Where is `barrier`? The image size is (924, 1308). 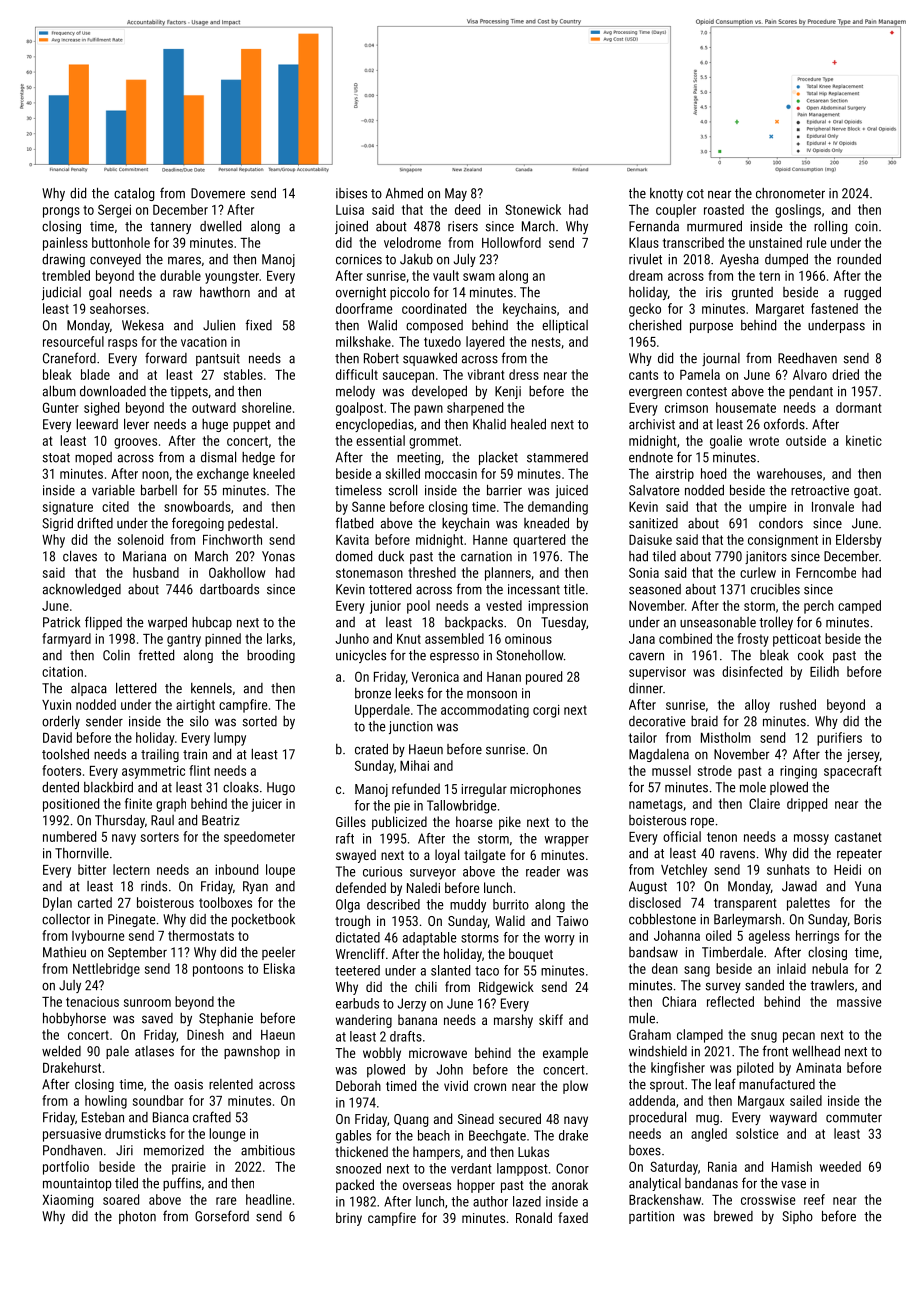
barrier is located at coordinates (504, 490).
